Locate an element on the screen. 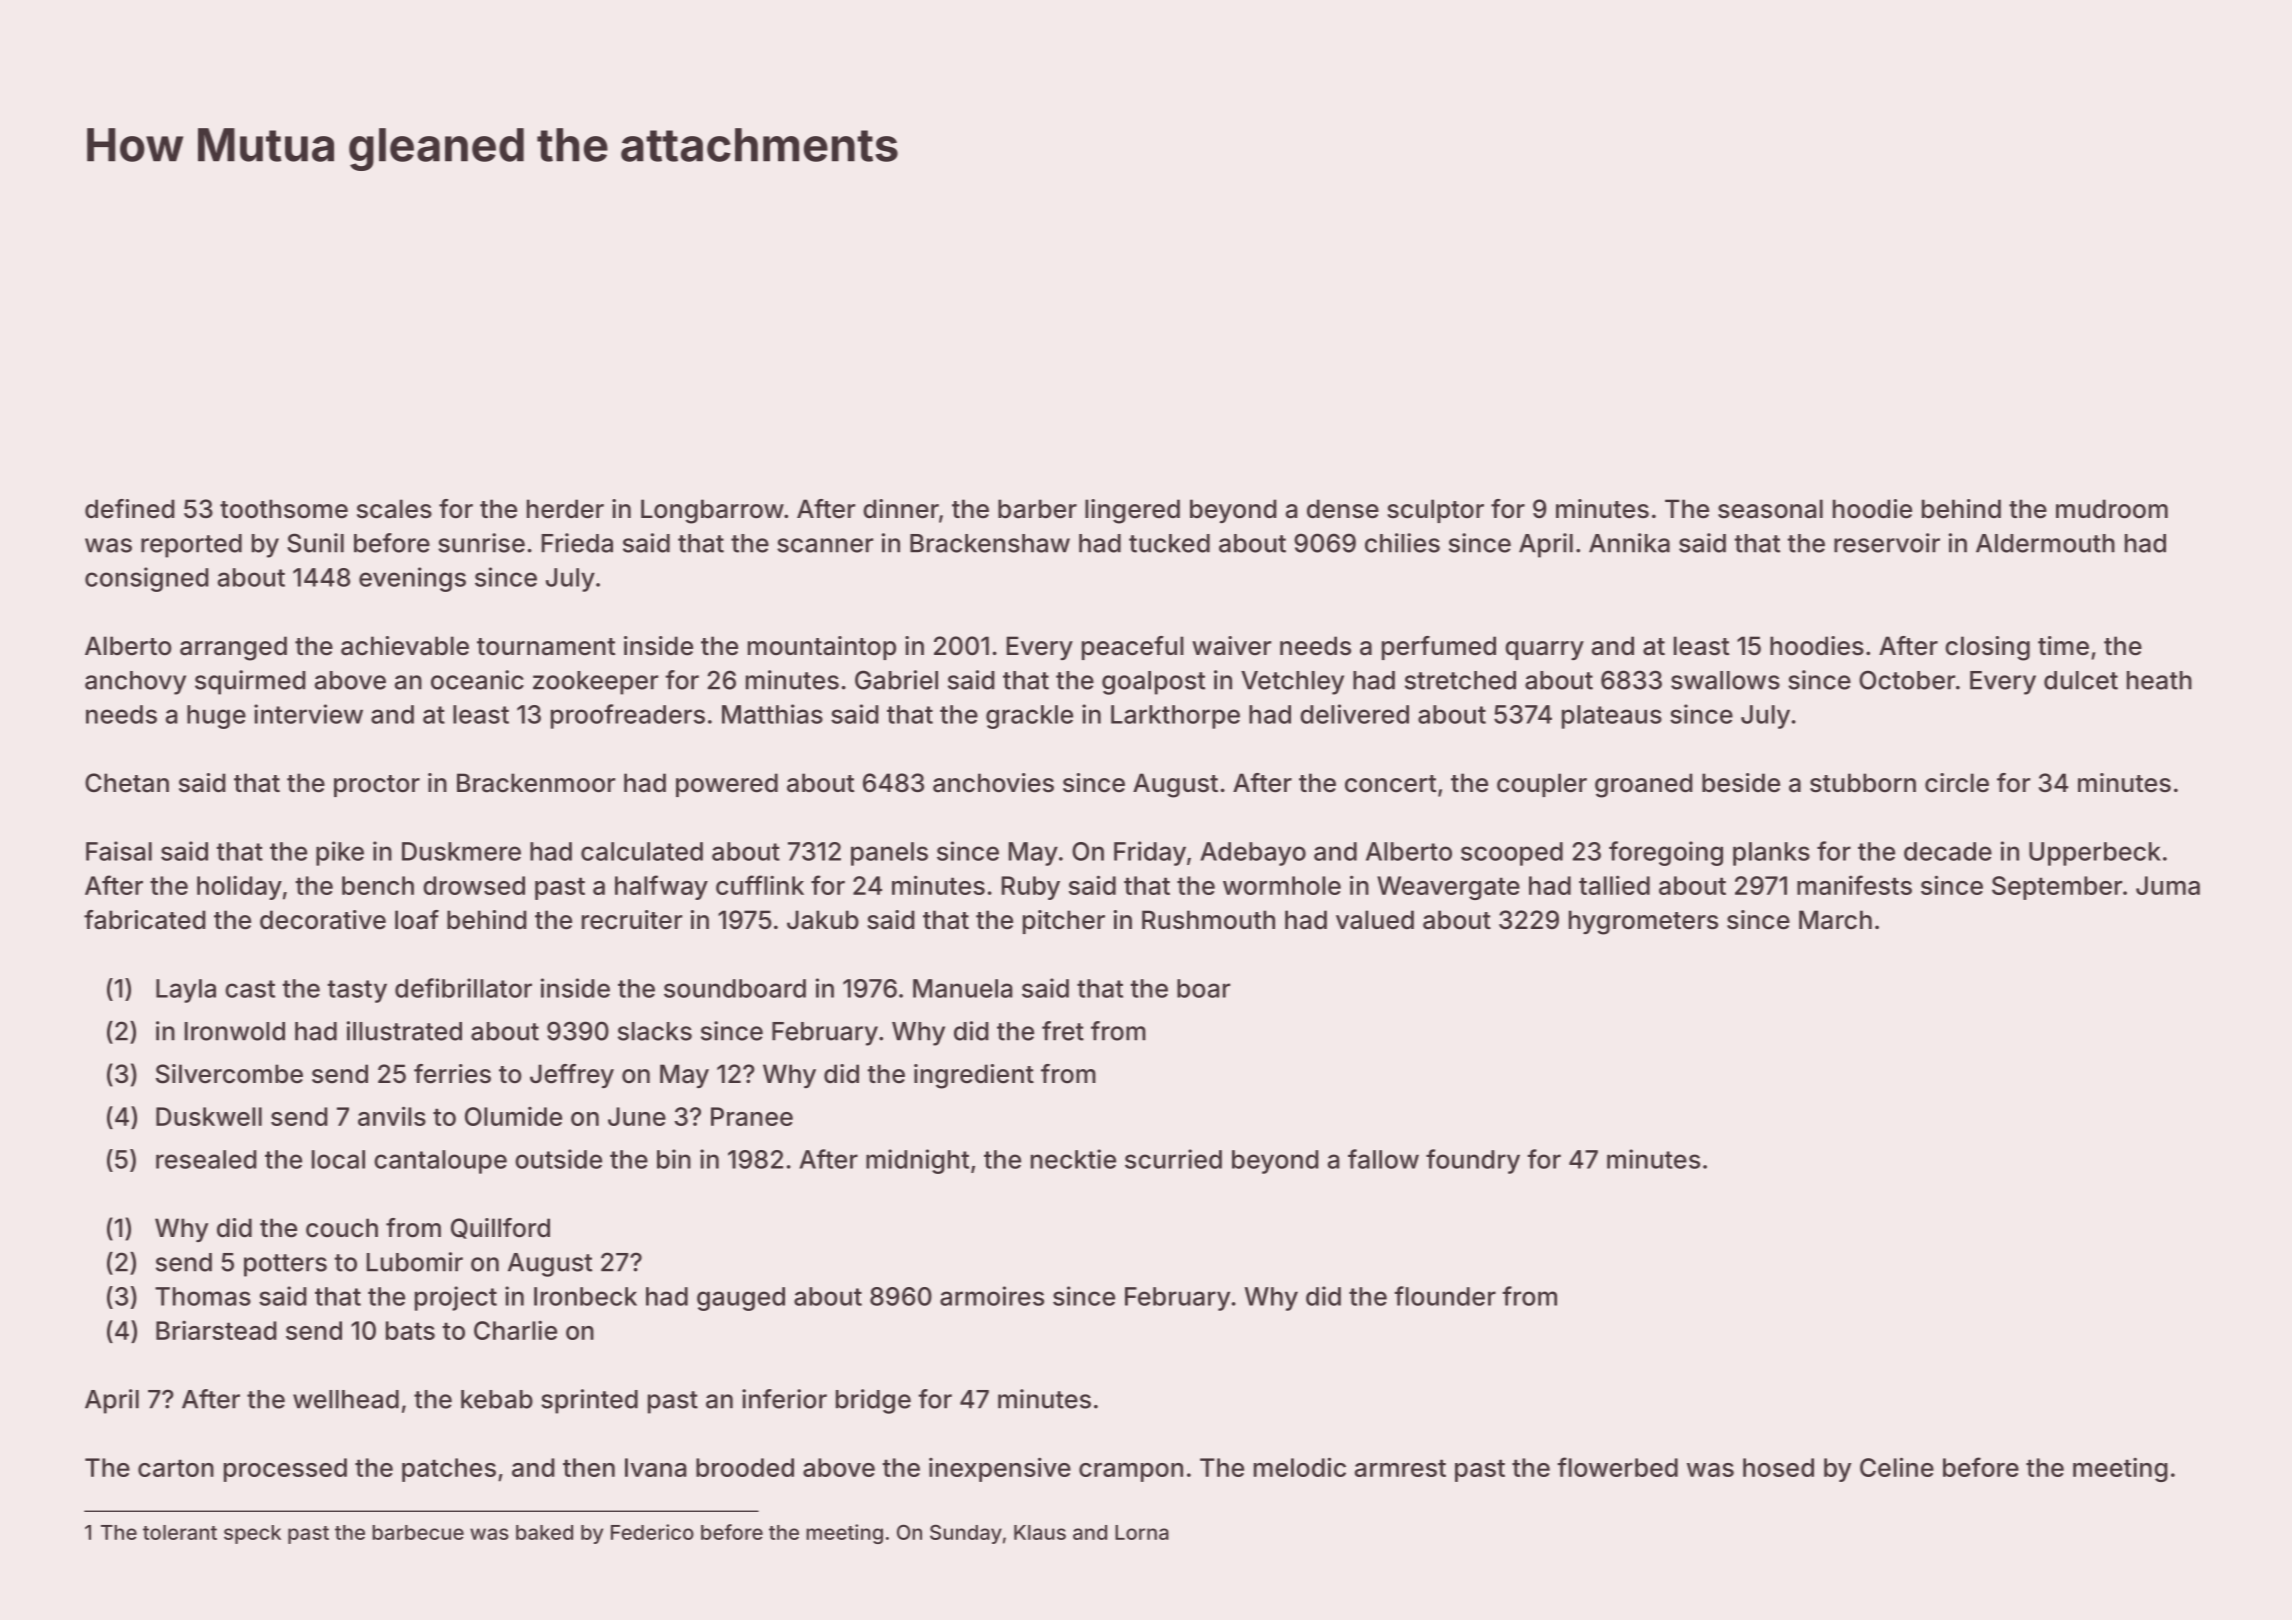 This screenshot has width=2292, height=1620. foundry is located at coordinates (1473, 1161).
